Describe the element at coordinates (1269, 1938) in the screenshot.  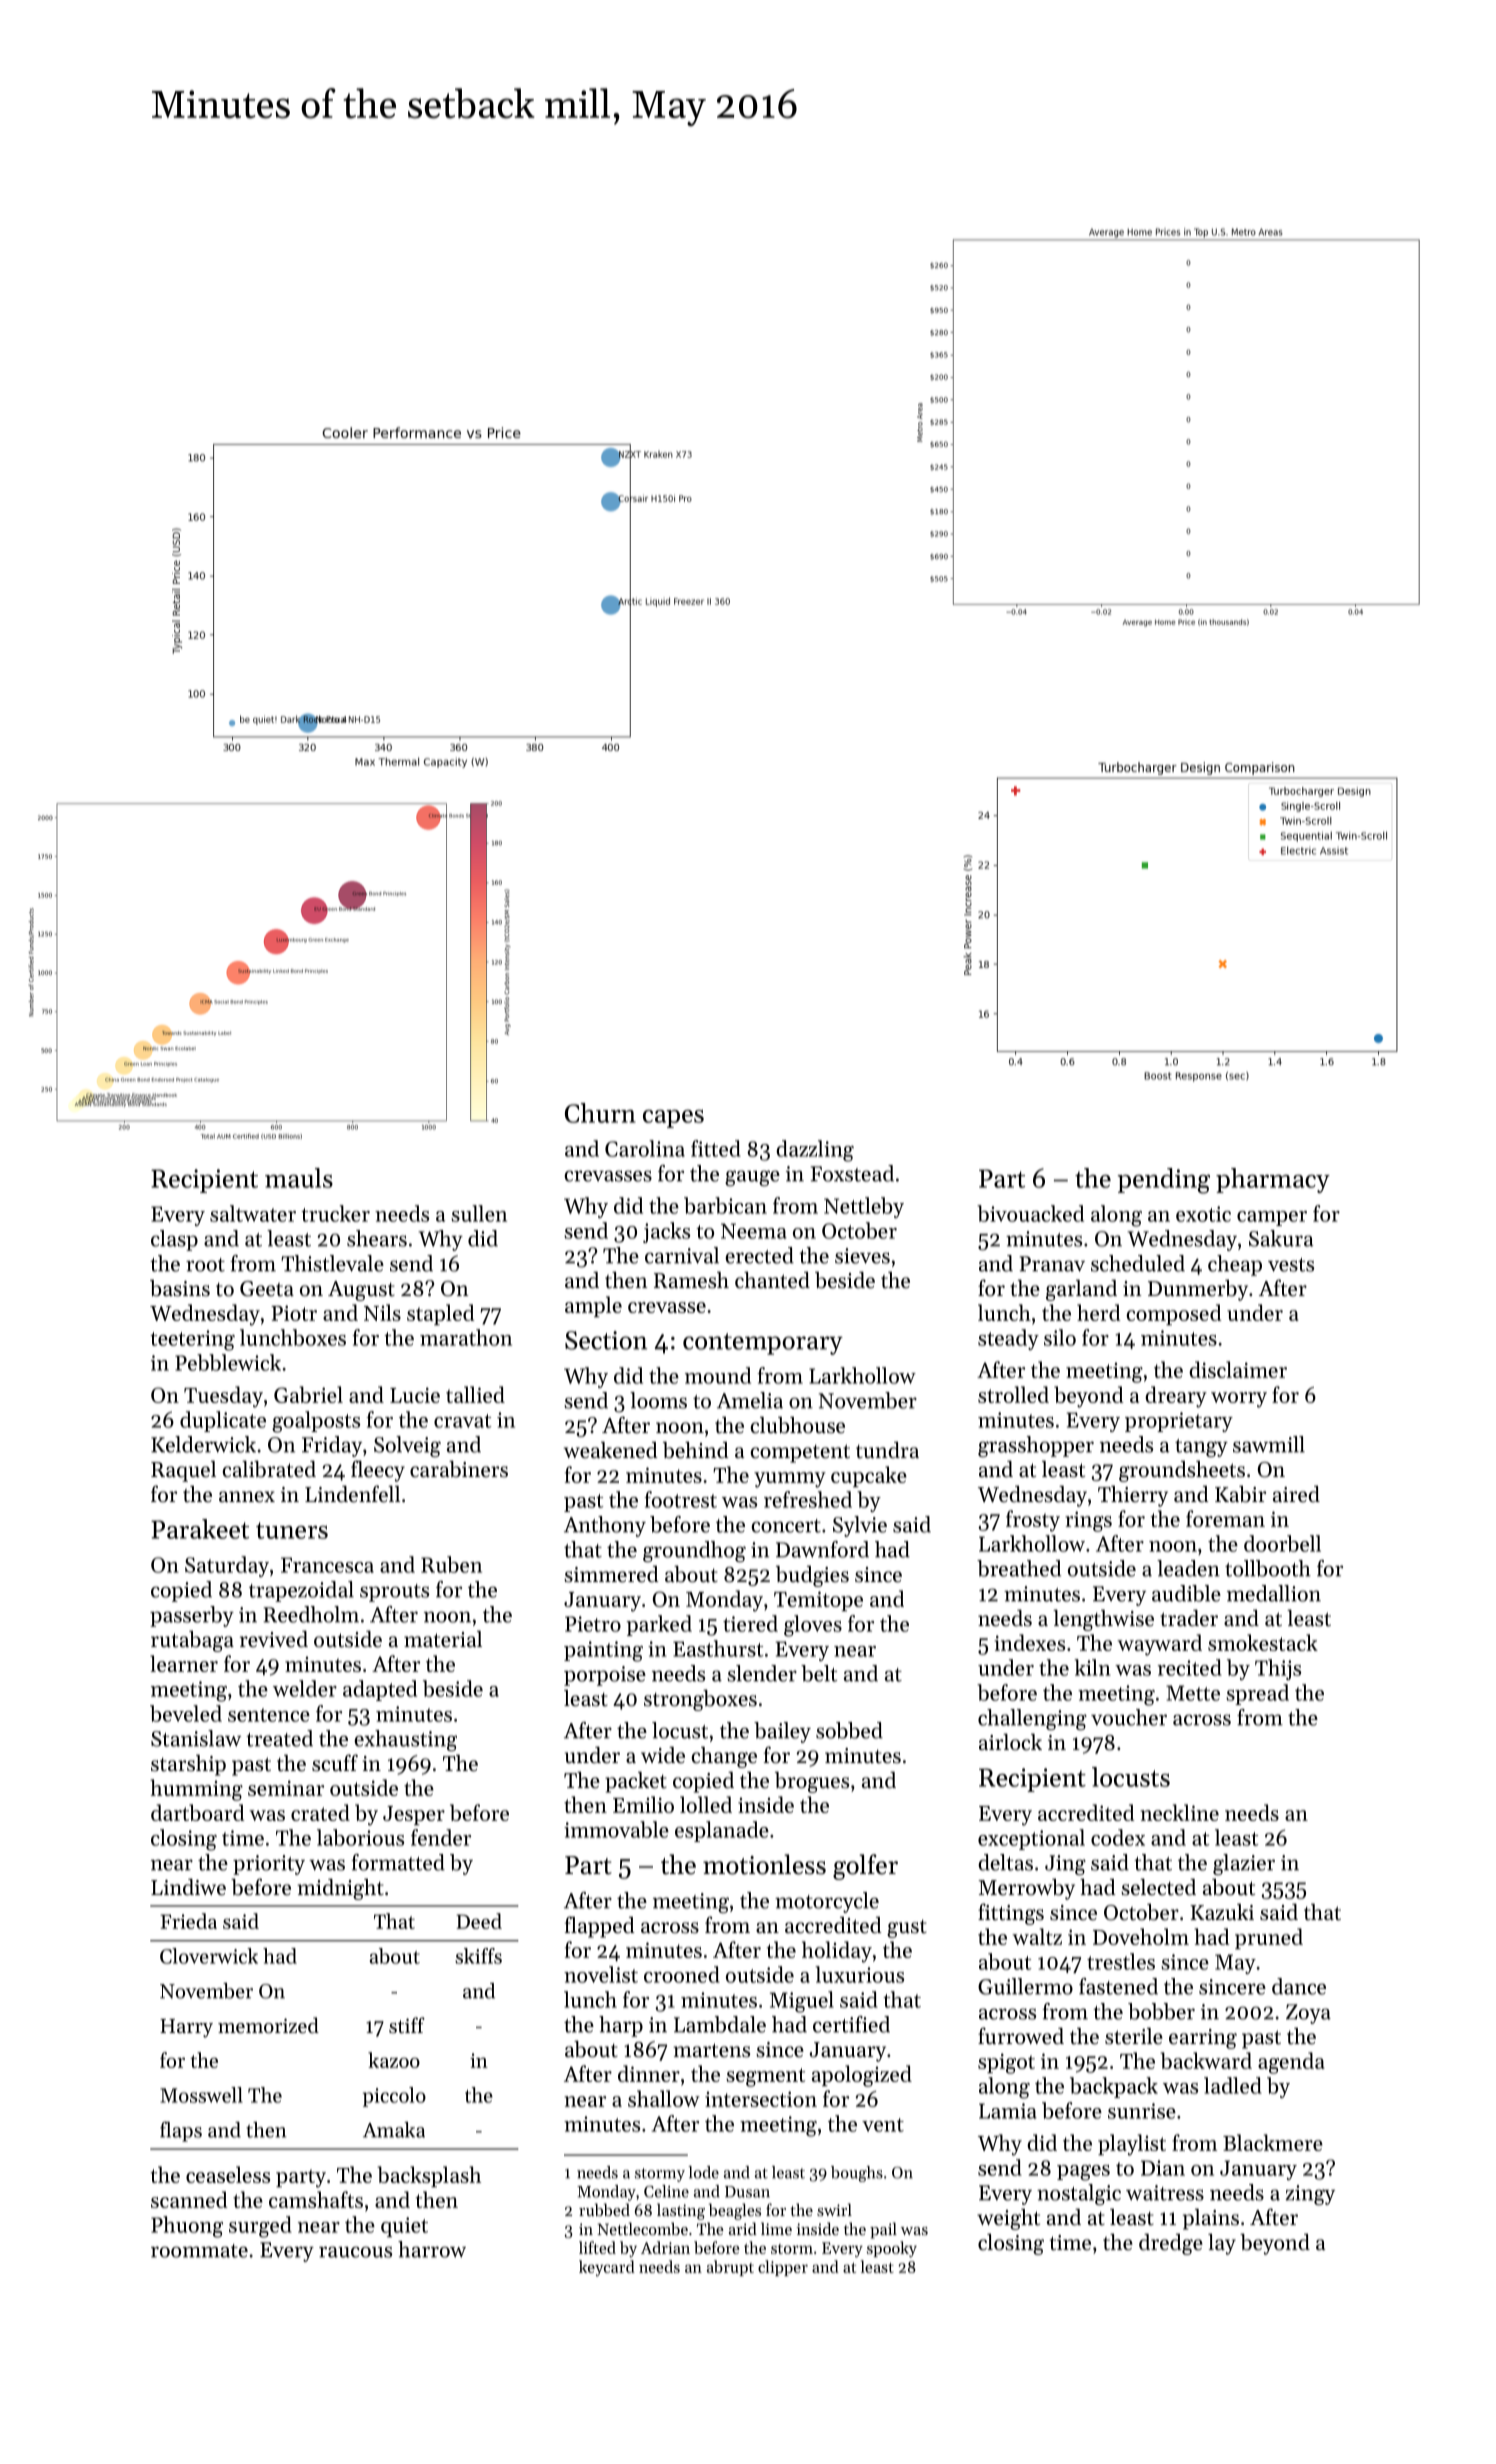
I see `pruned` at that location.
